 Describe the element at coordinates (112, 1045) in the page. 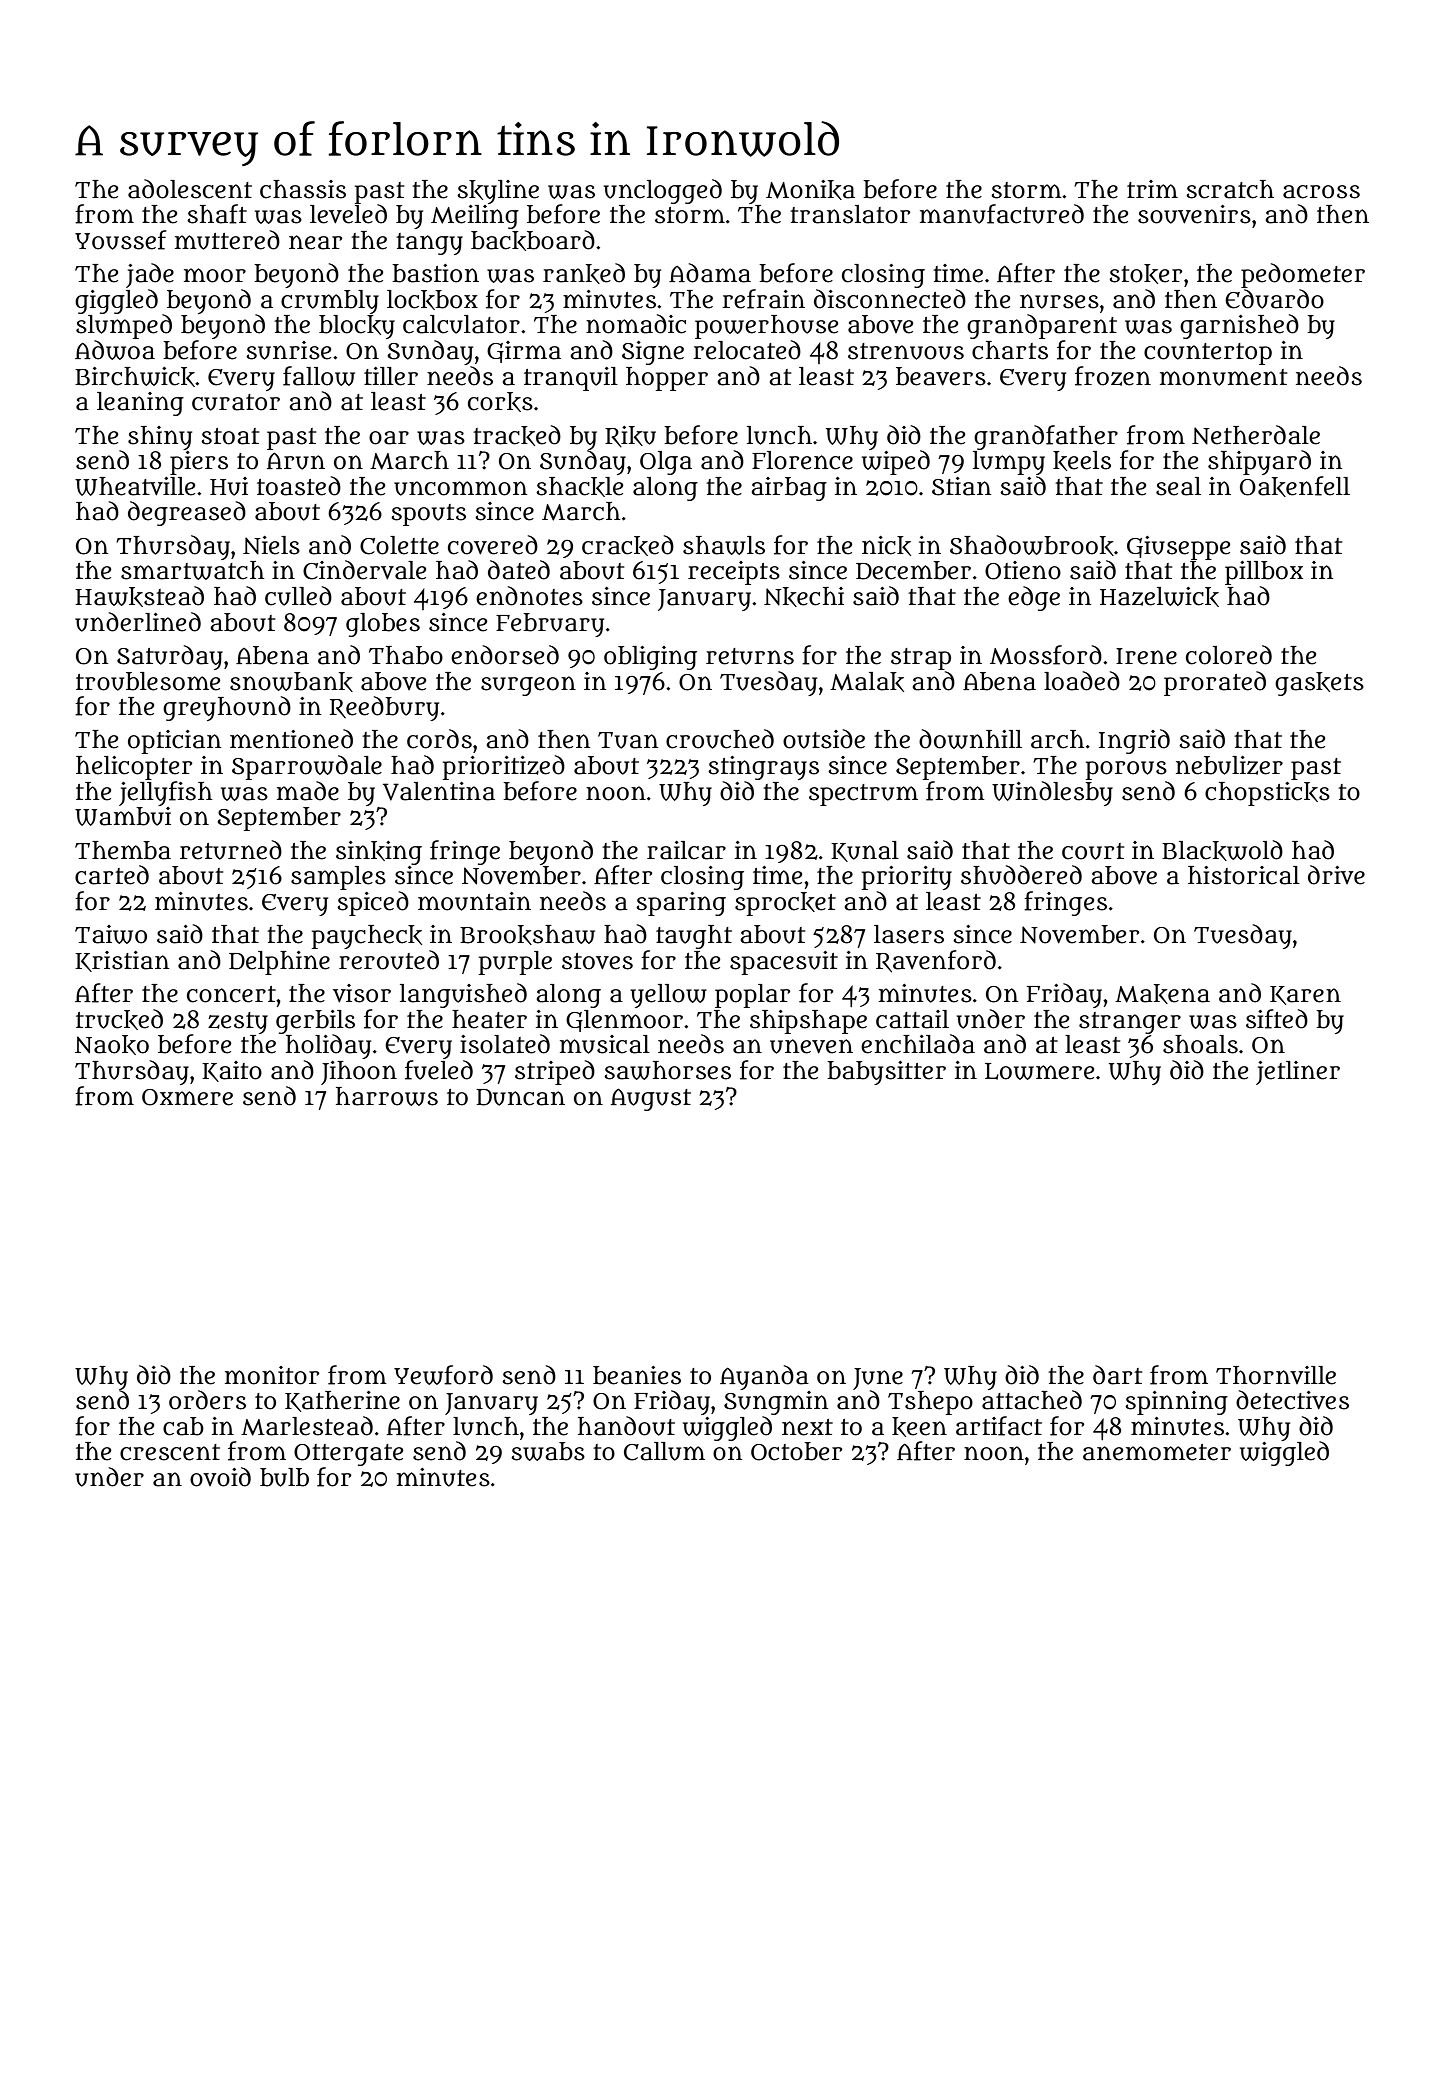

I see `Naoko` at that location.
